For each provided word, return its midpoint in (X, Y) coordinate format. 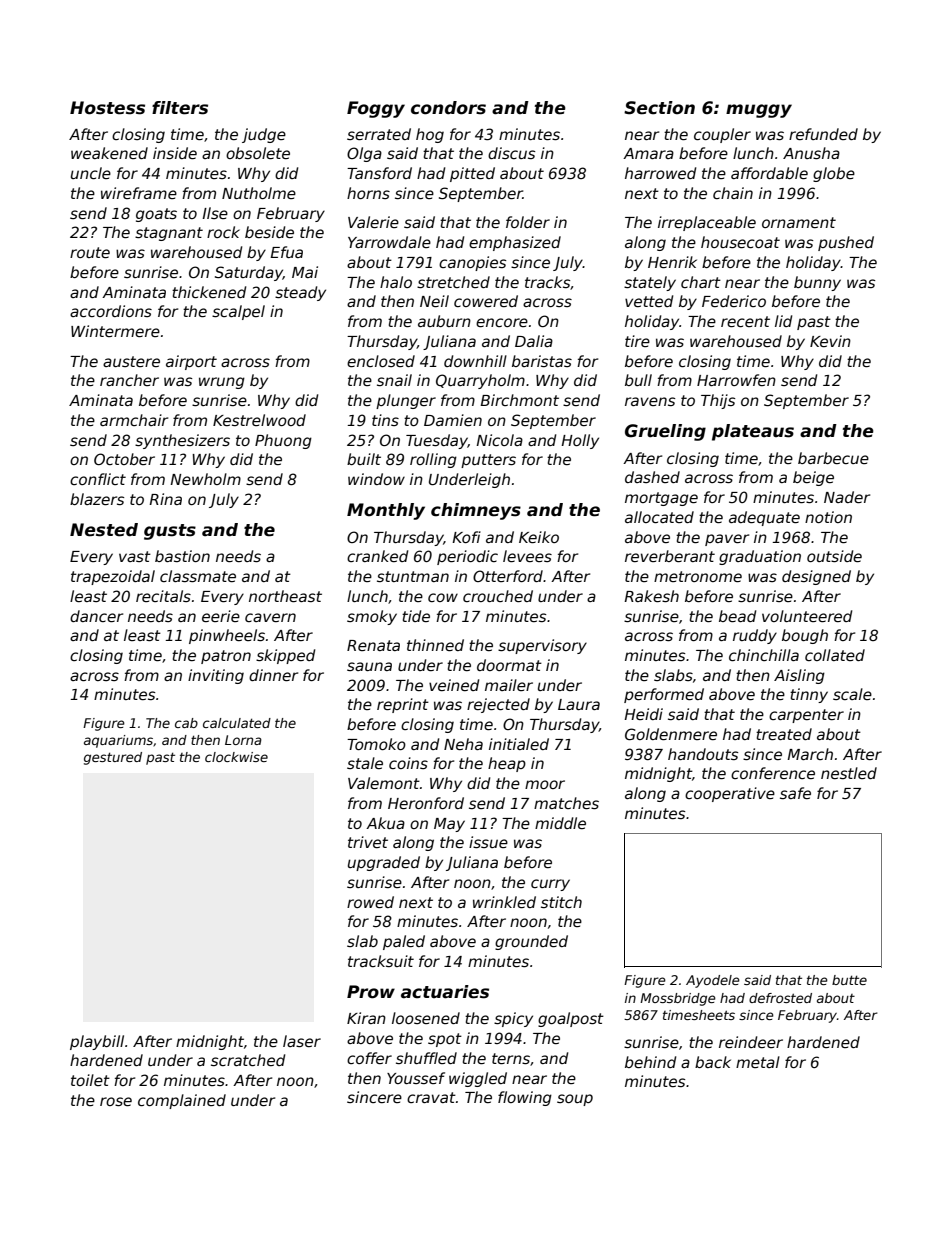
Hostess (107, 108)
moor (545, 784)
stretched (453, 282)
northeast (285, 596)
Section (659, 108)
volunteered (807, 616)
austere (131, 361)
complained (182, 1101)
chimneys (476, 511)
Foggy (376, 109)
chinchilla (764, 655)
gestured (113, 758)
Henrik (672, 262)
